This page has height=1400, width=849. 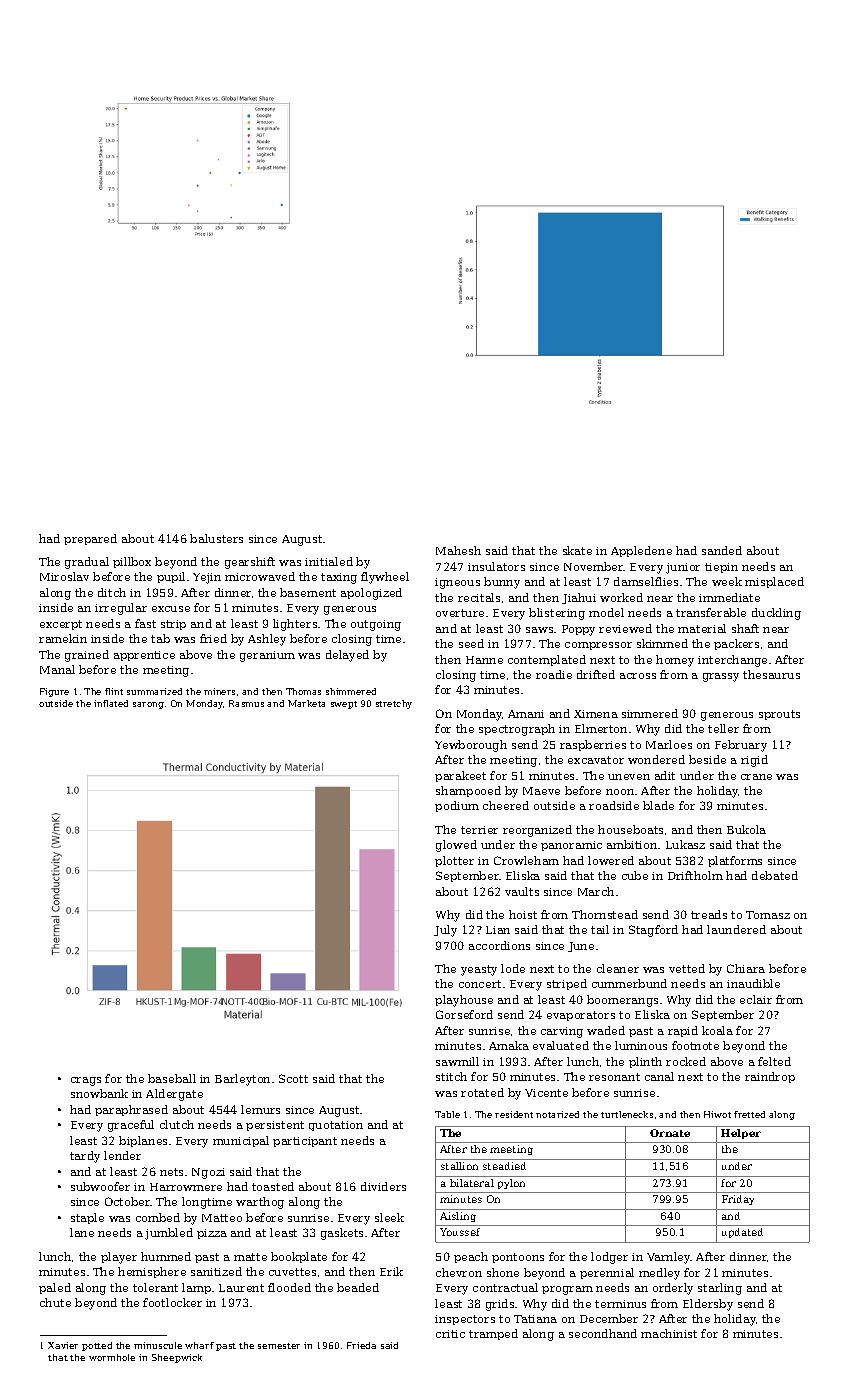 What do you see at coordinates (770, 1077) in the page?
I see `raindrop` at bounding box center [770, 1077].
